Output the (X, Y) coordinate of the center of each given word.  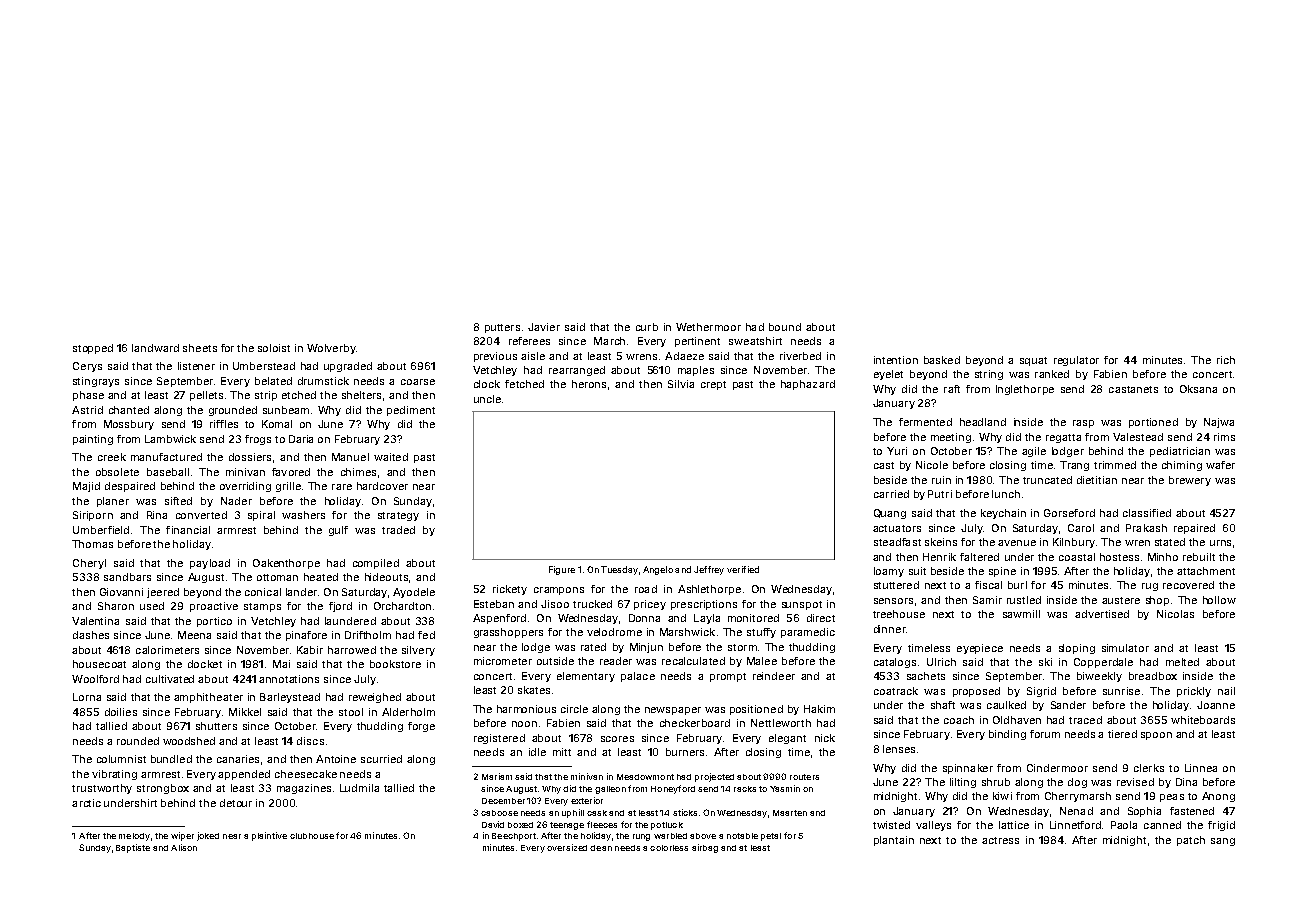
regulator (1076, 361)
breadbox (1153, 676)
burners (685, 752)
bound (785, 327)
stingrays (96, 382)
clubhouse (312, 836)
